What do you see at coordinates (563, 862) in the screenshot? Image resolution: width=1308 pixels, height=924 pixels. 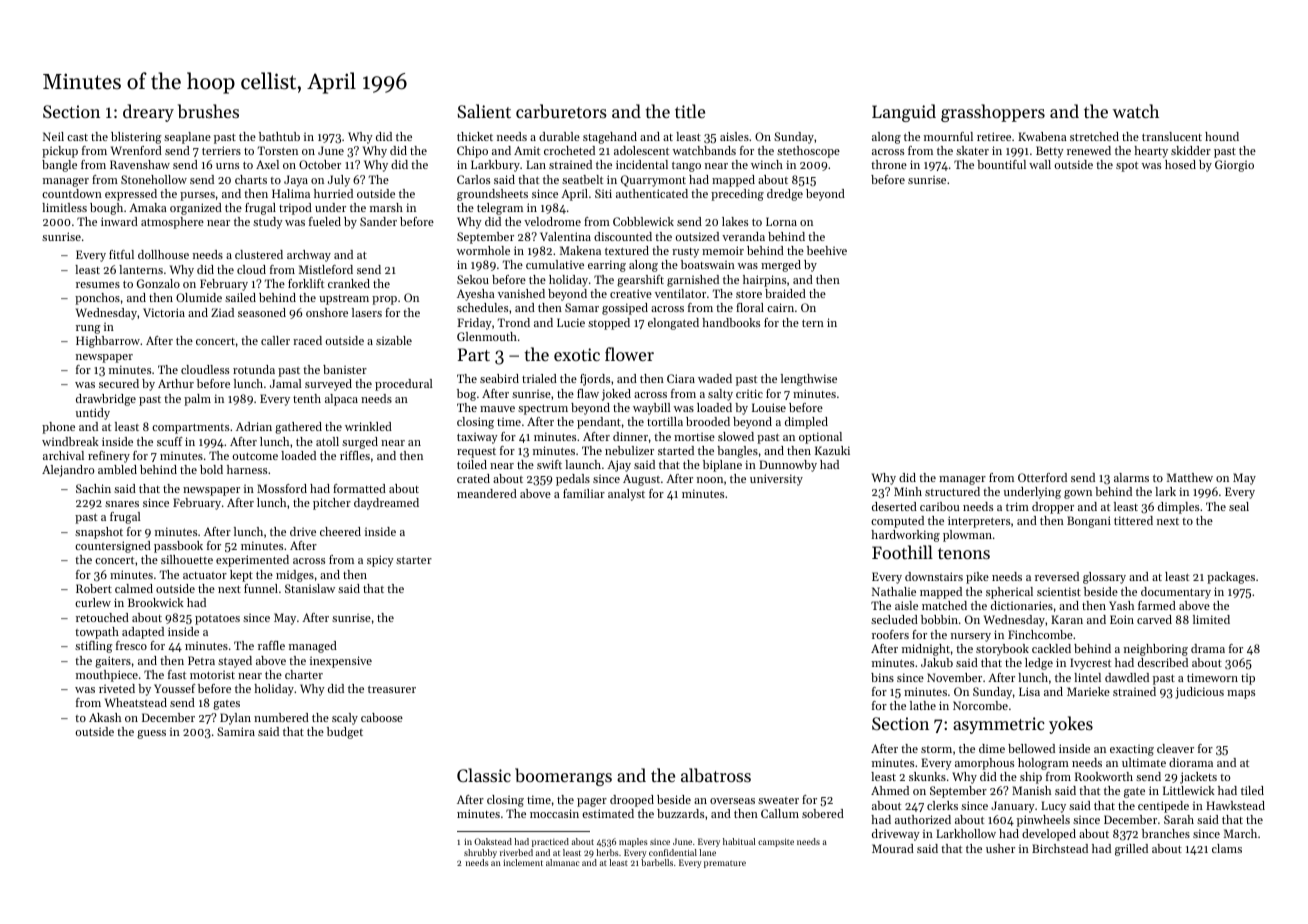 I see `almanac` at bounding box center [563, 862].
